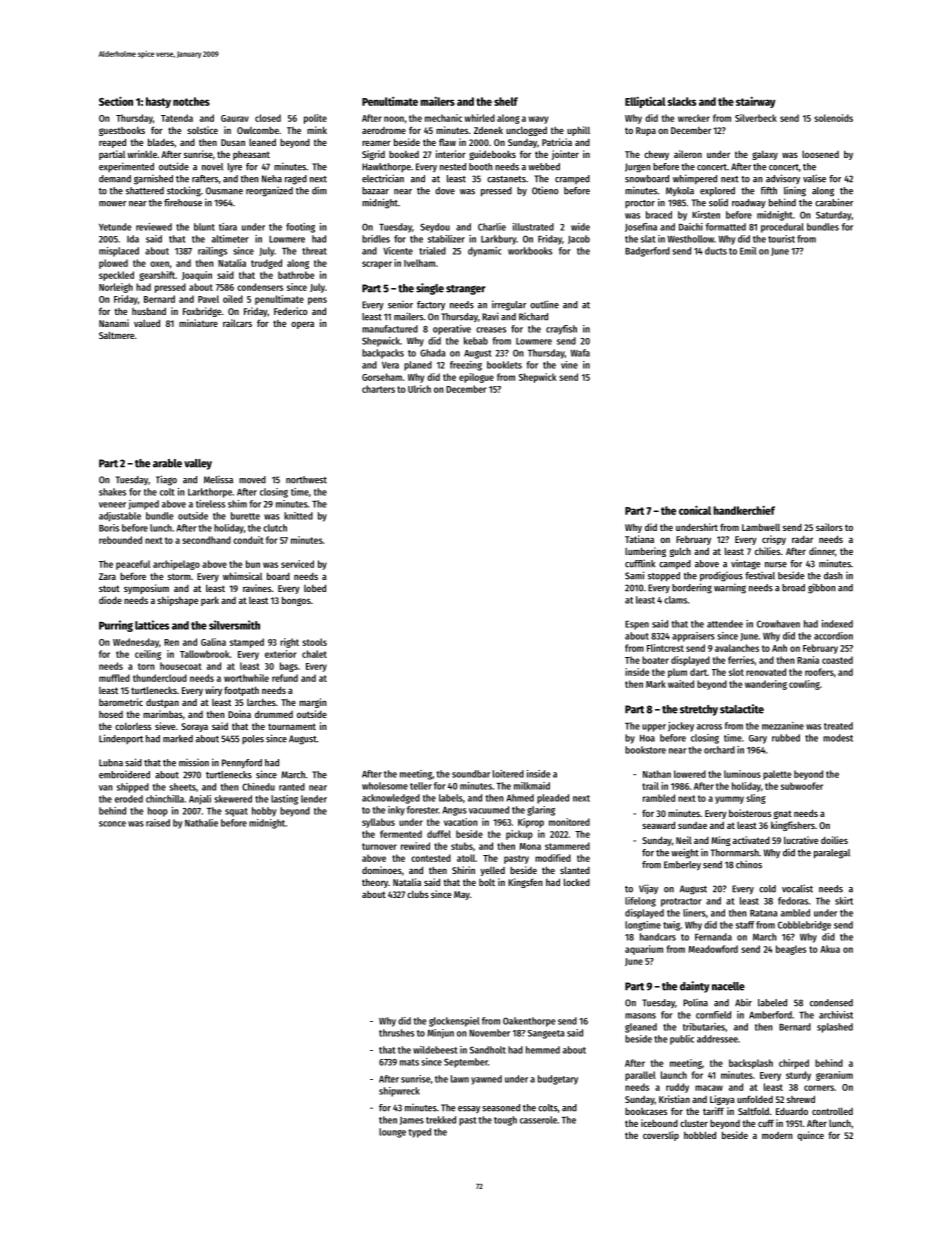 This page has width=952, height=1233. What do you see at coordinates (167, 463) in the page?
I see `arable` at bounding box center [167, 463].
